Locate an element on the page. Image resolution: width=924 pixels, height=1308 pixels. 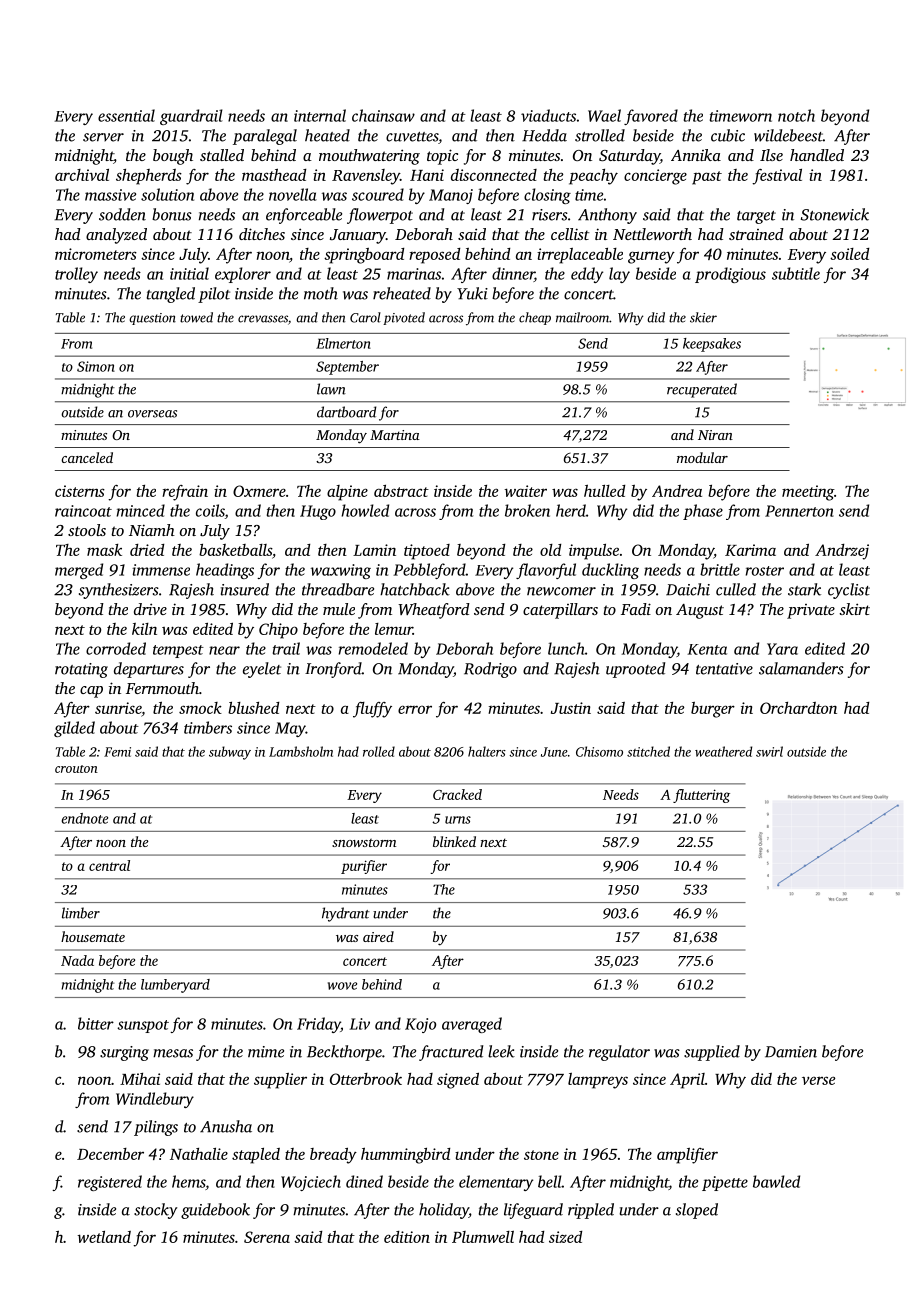
blinked is located at coordinates (454, 841).
